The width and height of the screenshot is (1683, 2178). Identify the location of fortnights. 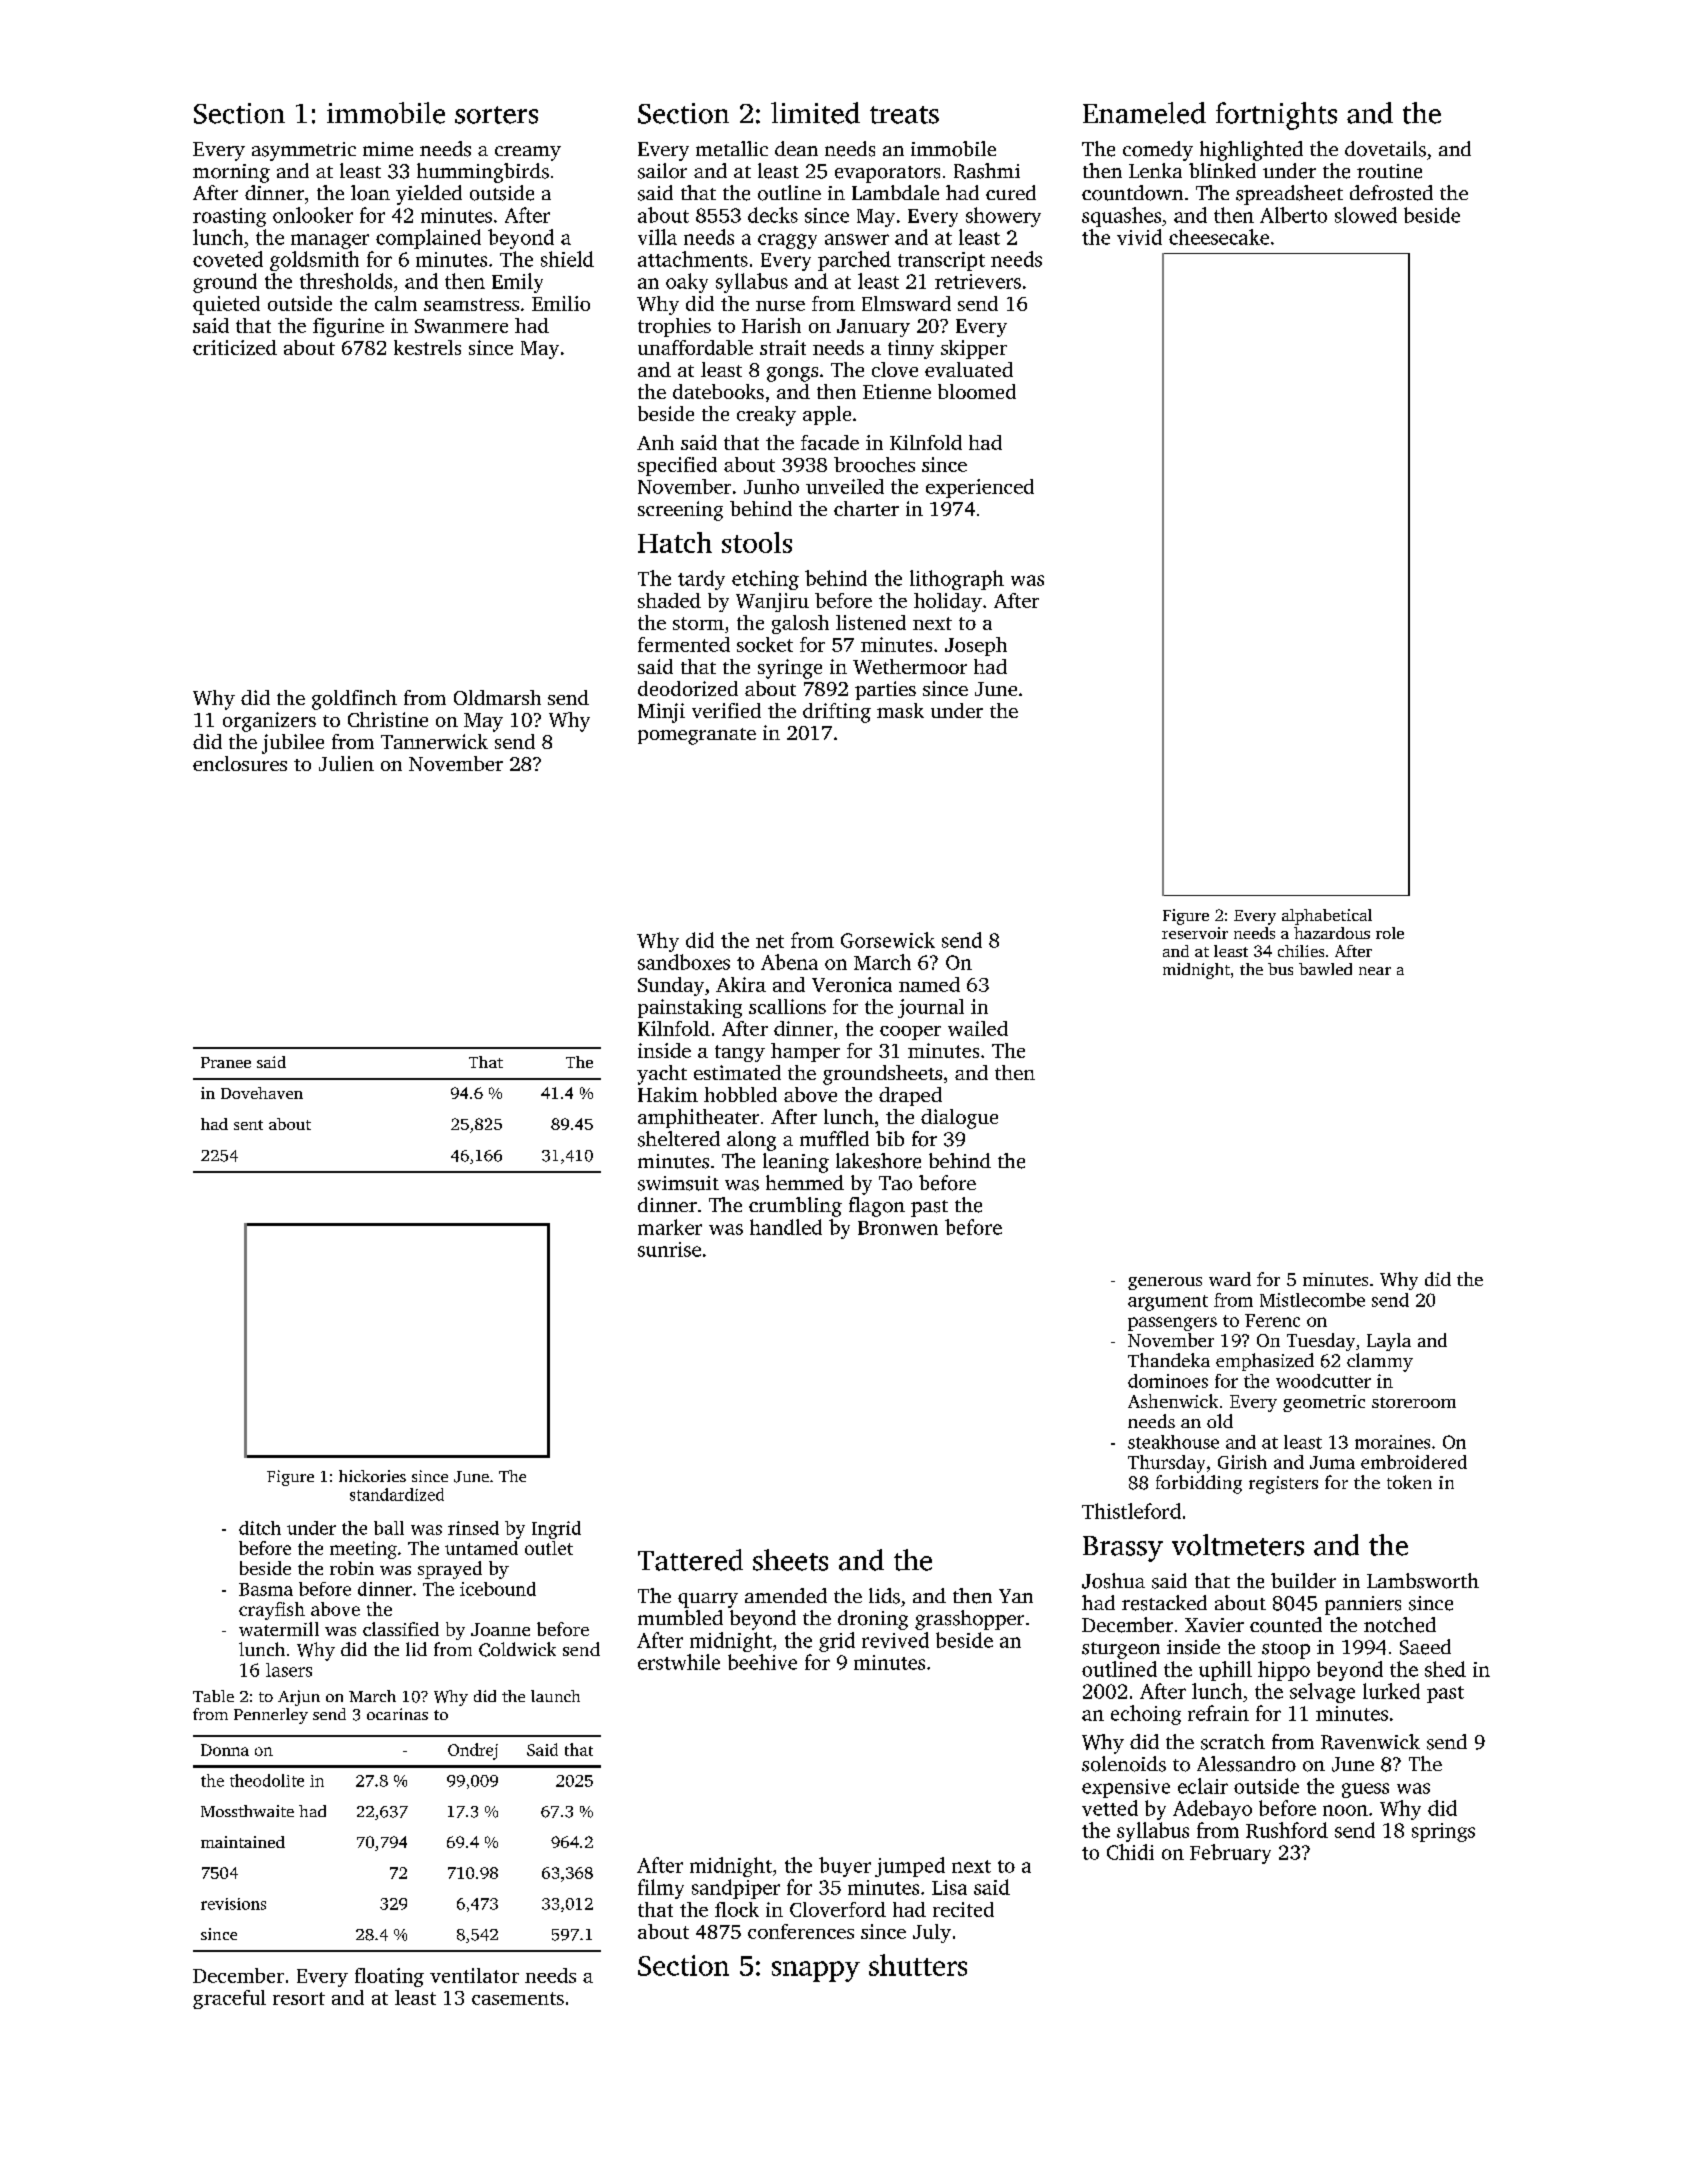
(1276, 116).
